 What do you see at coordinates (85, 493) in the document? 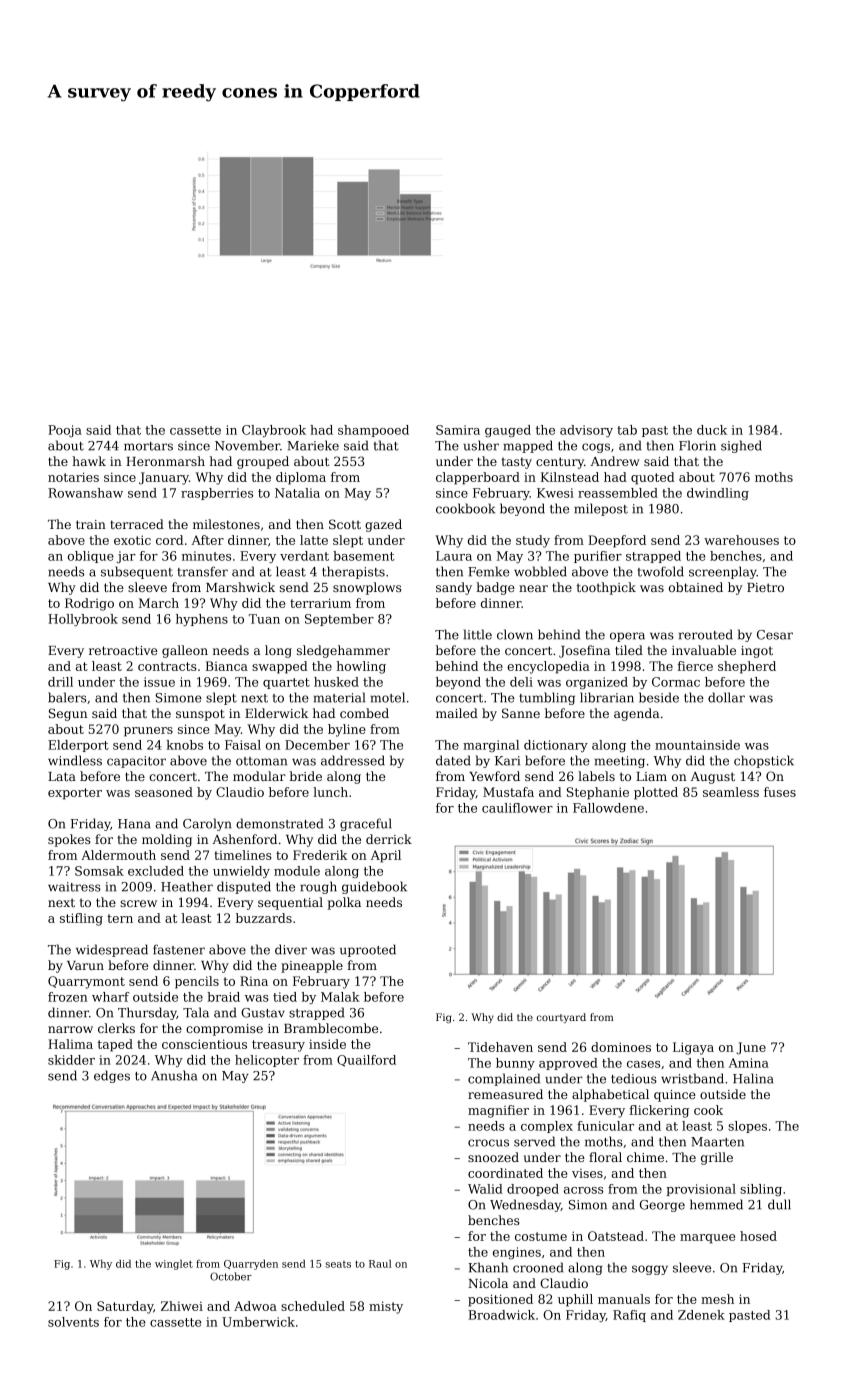
I see `Rowanshaw` at bounding box center [85, 493].
